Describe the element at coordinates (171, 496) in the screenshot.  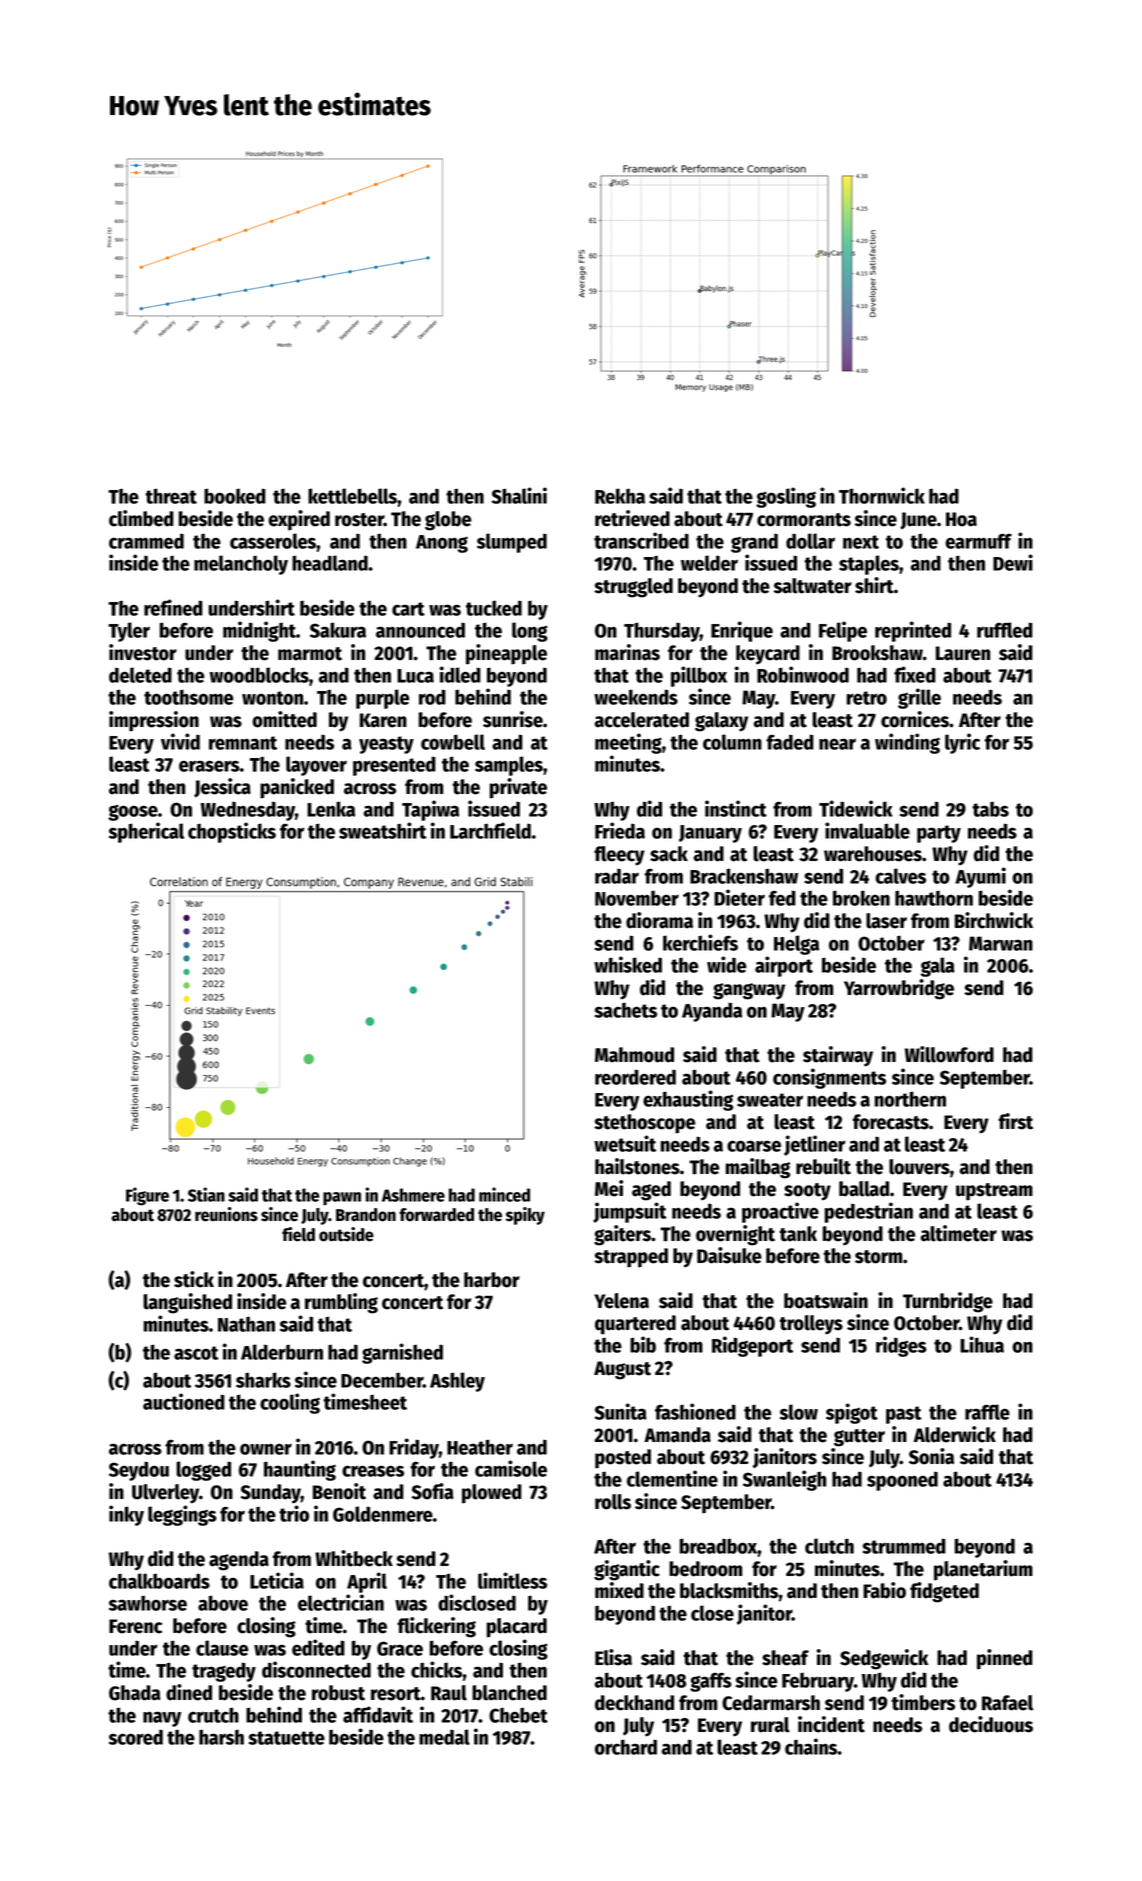
I see `threat` at that location.
